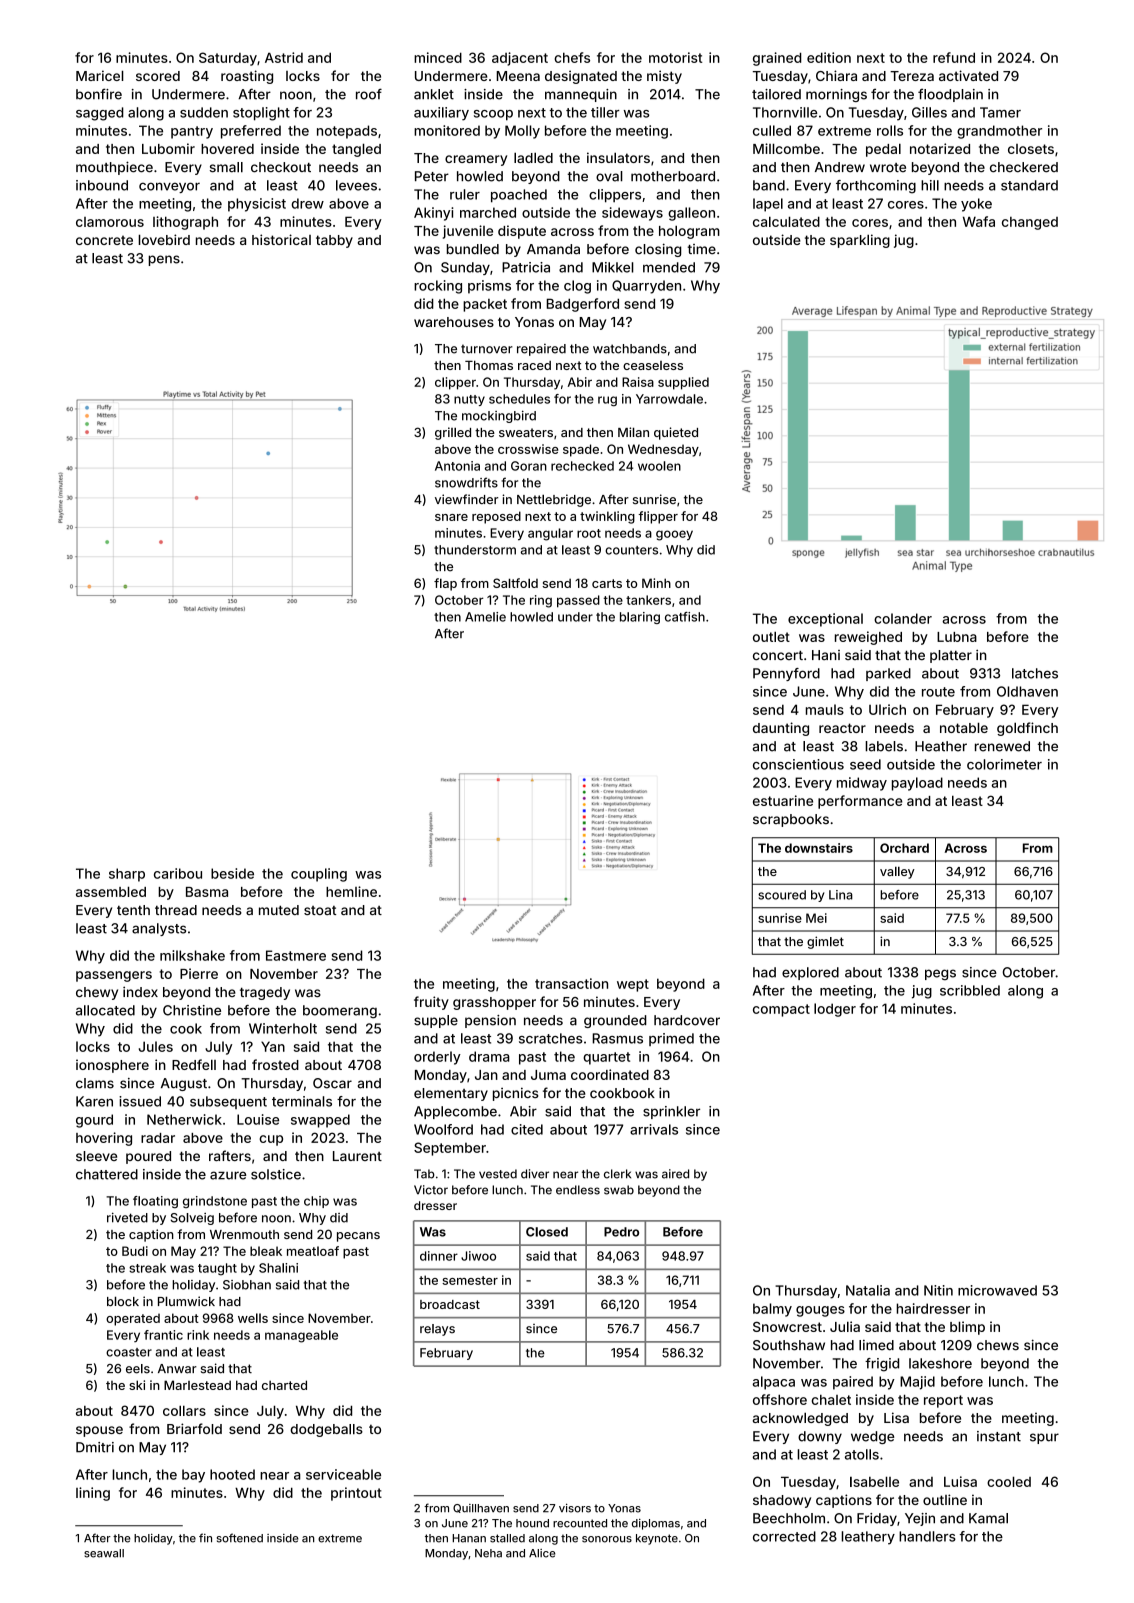  What do you see at coordinates (129, 1352) in the screenshot?
I see `coaster` at bounding box center [129, 1352].
